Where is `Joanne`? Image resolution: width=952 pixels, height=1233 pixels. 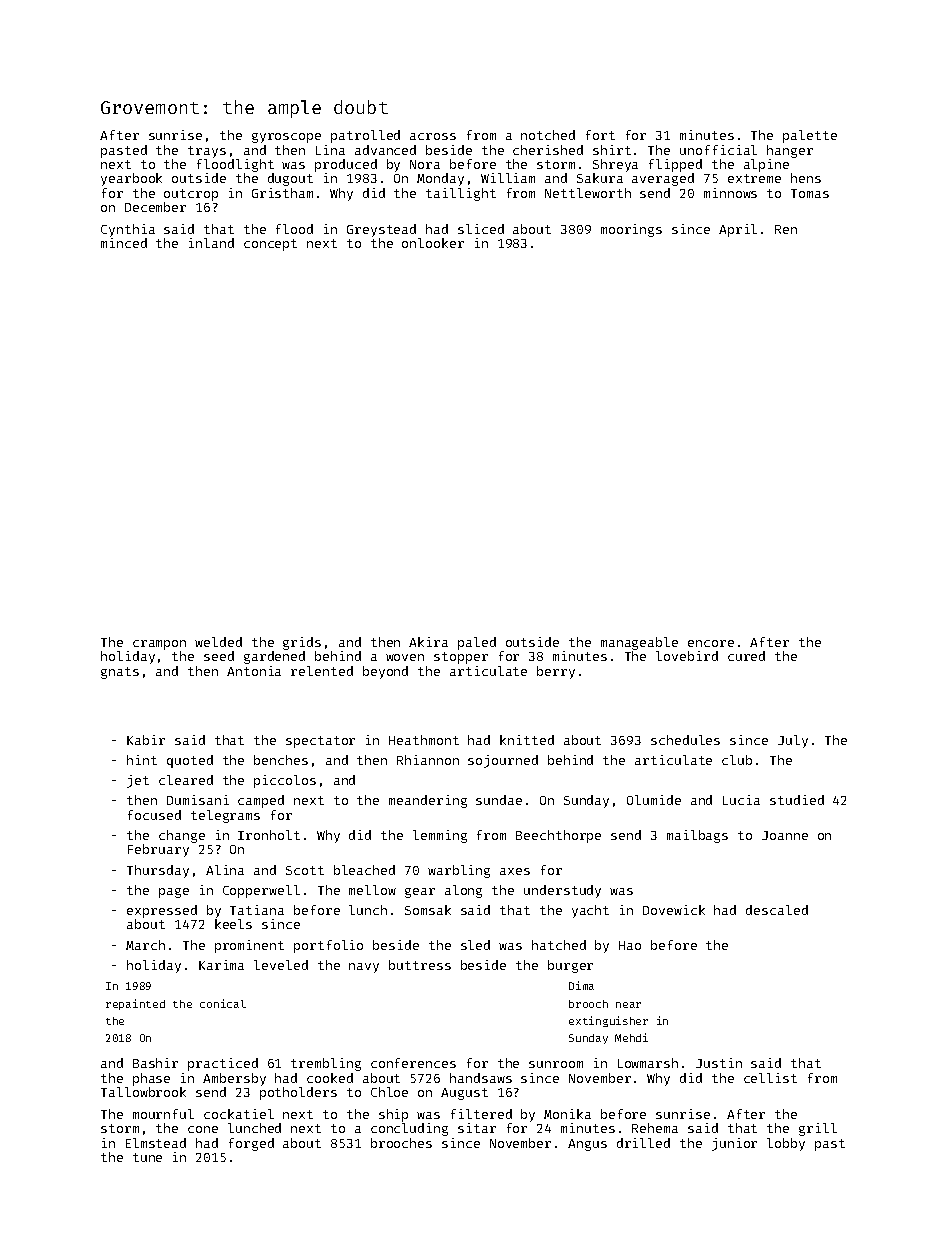 Joanne is located at coordinates (785, 835).
